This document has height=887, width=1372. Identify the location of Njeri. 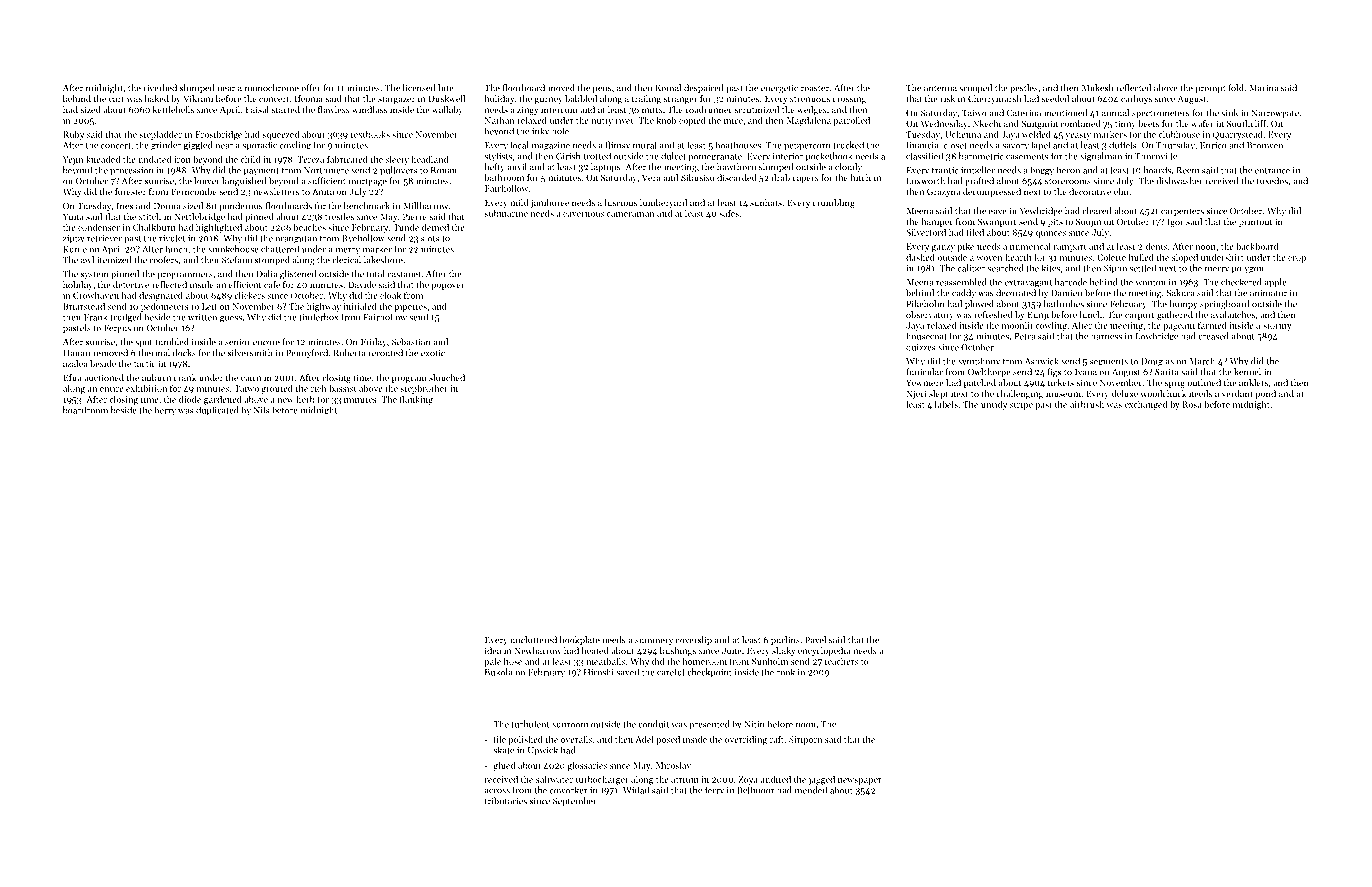
(916, 394).
